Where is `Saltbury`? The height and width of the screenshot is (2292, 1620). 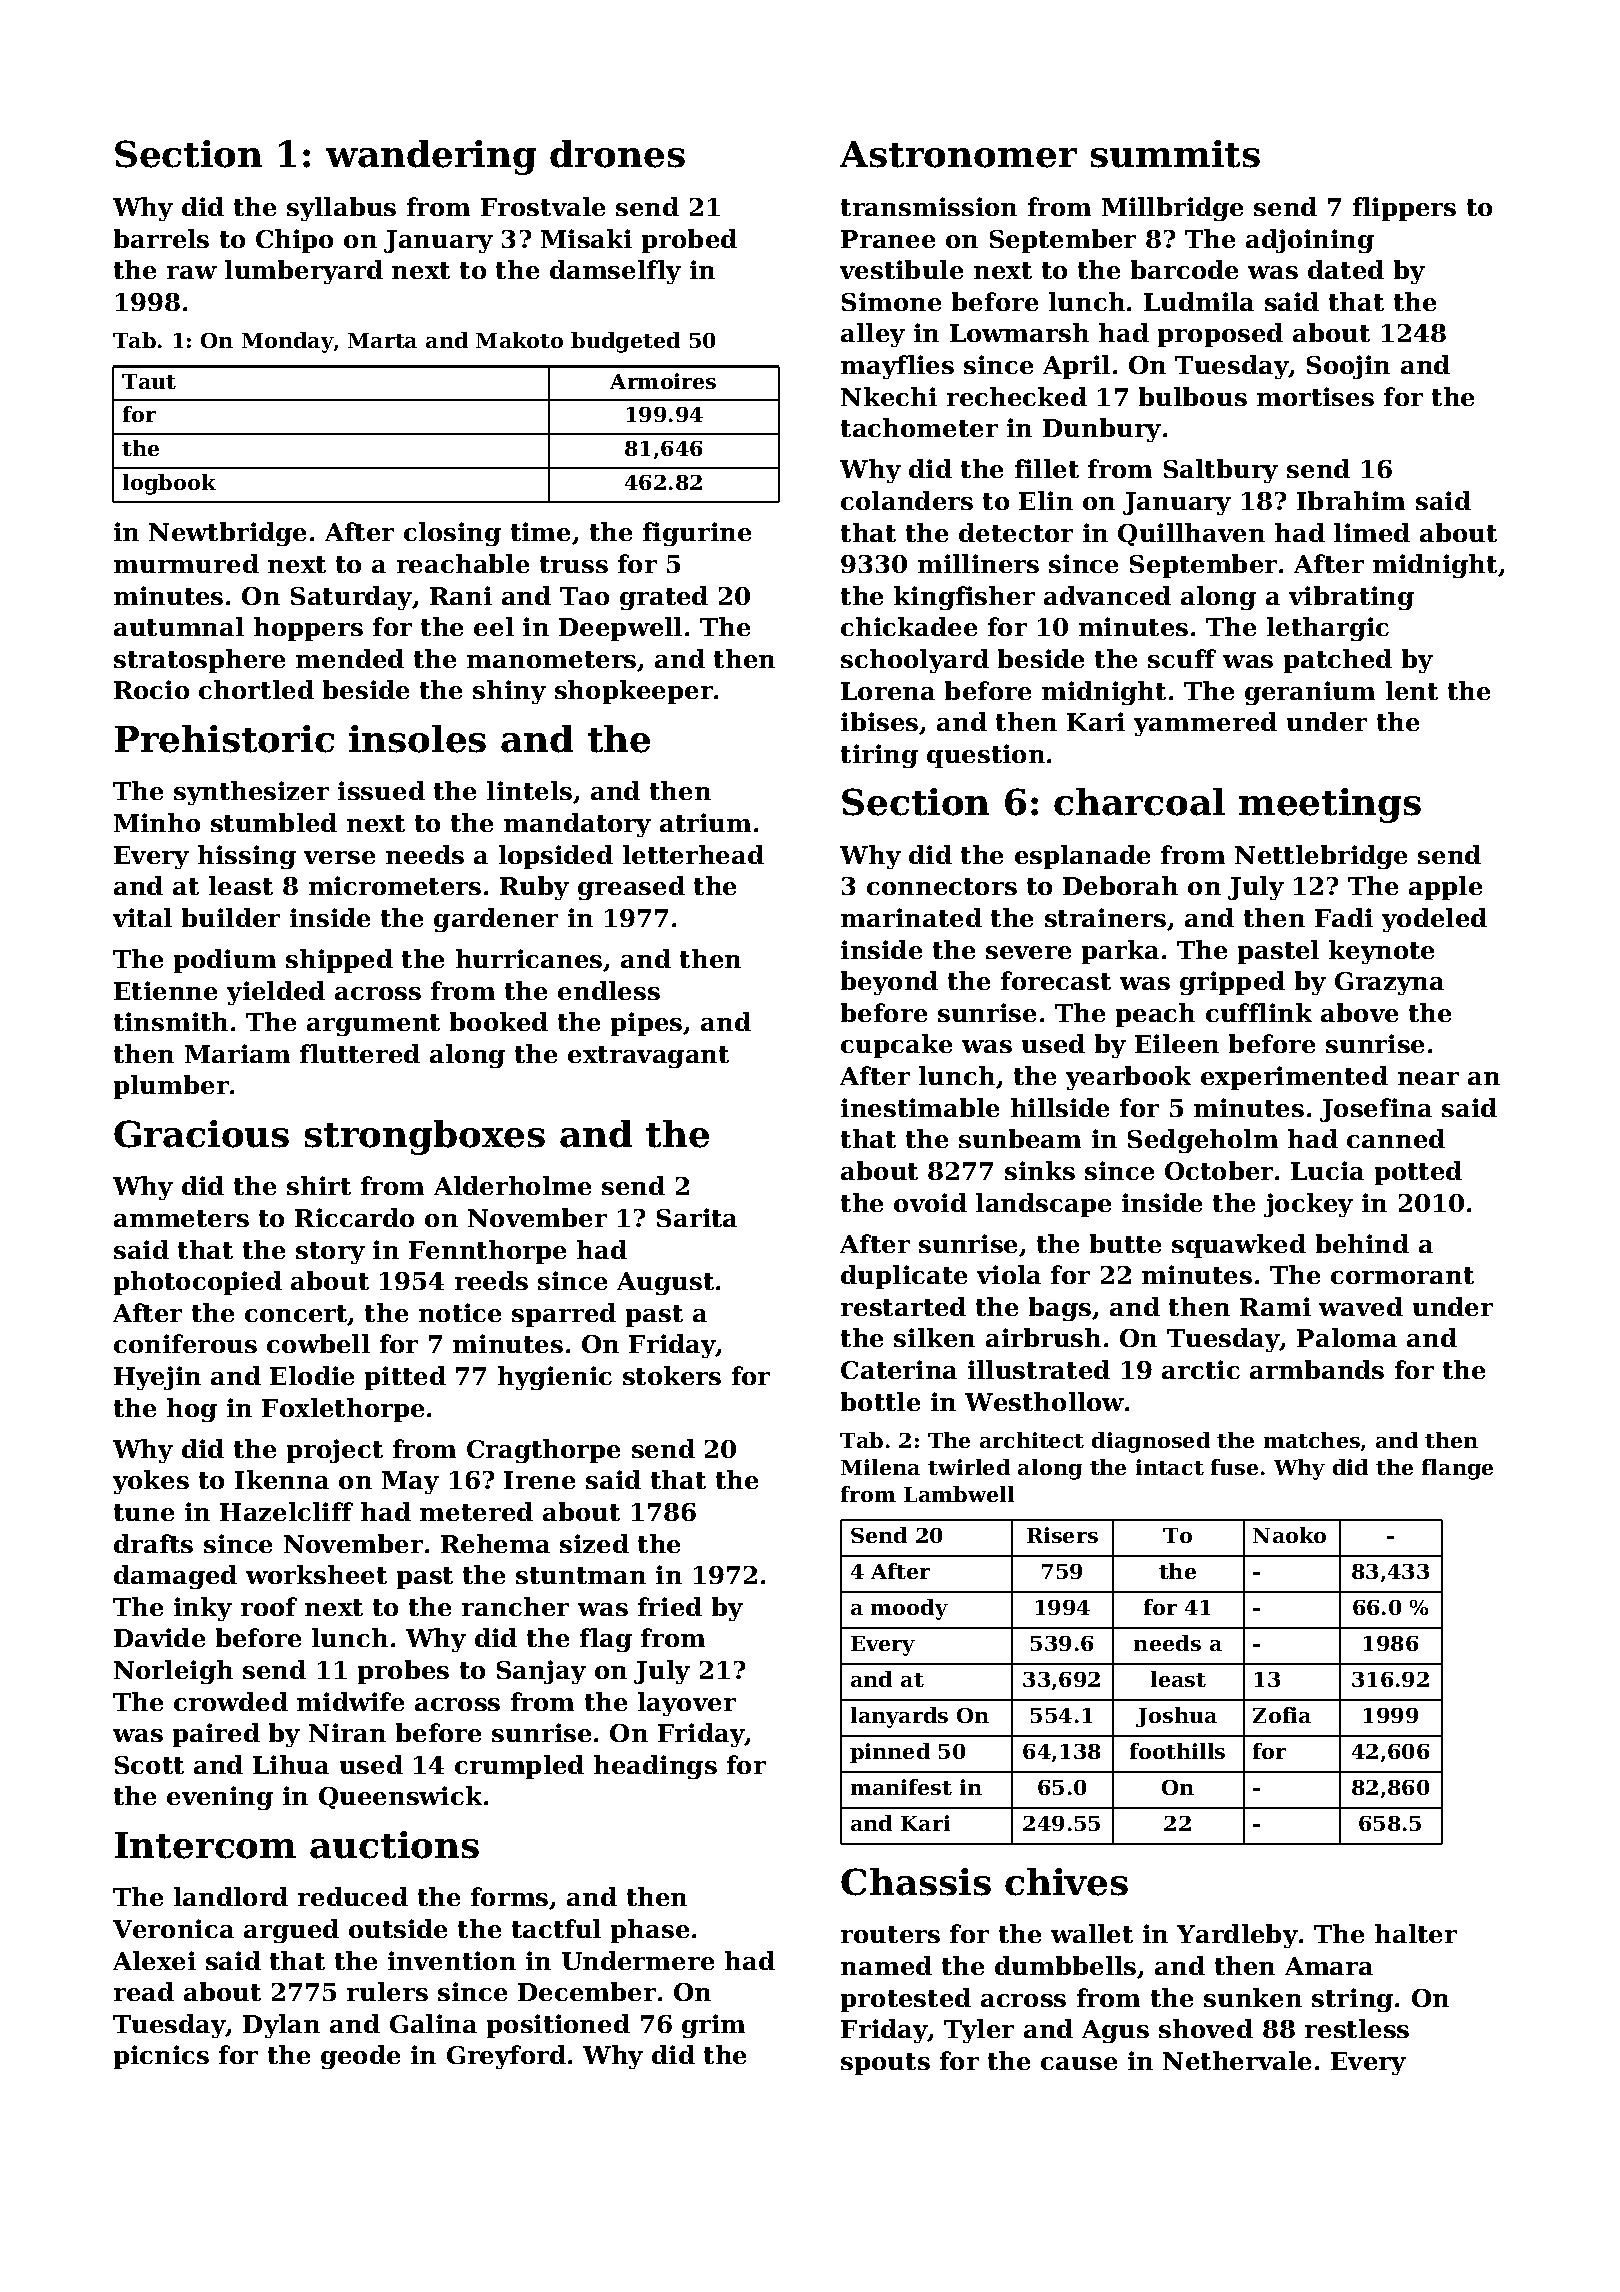 Saltbury is located at coordinates (1221, 471).
